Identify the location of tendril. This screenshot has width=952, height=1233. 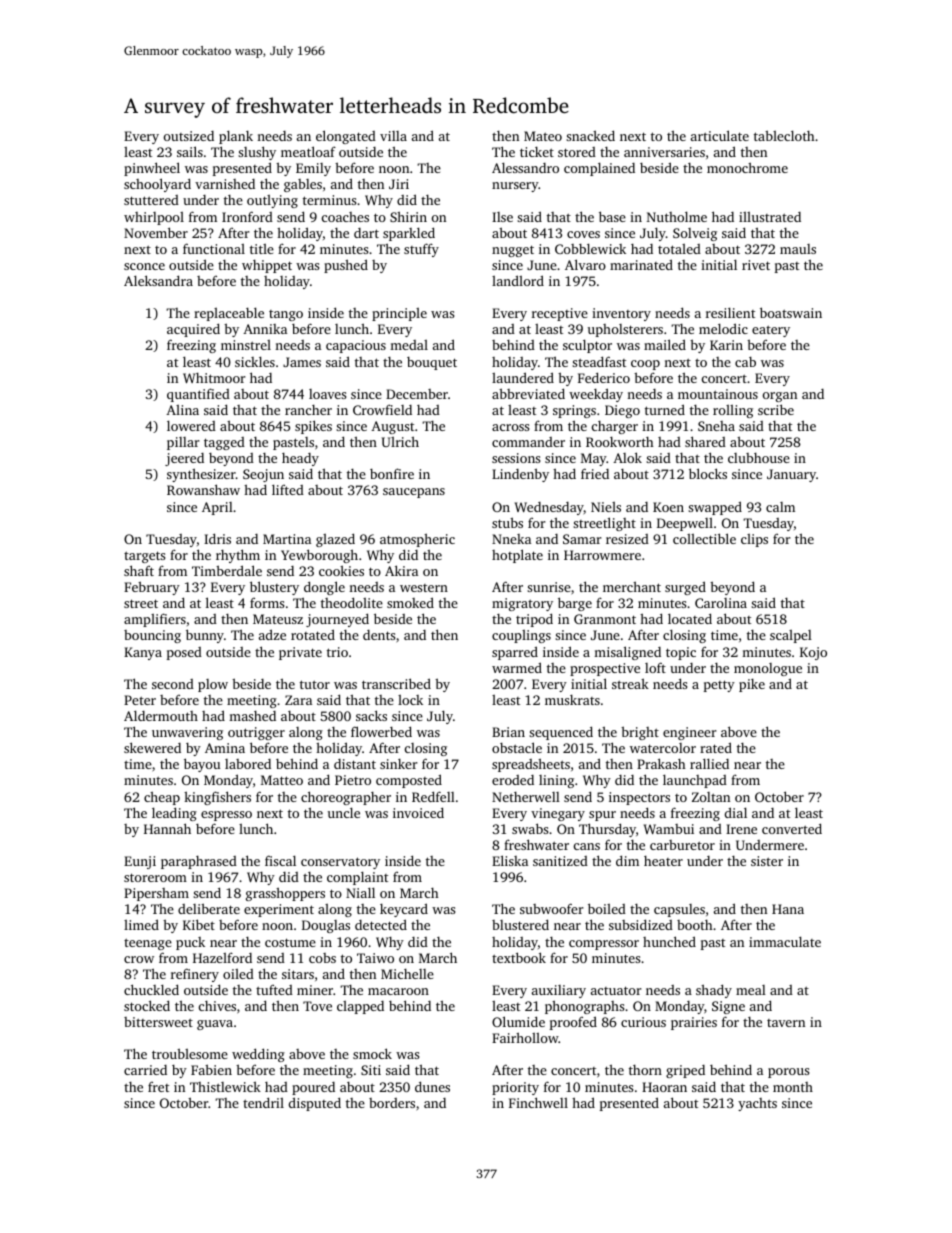
(263, 1102).
